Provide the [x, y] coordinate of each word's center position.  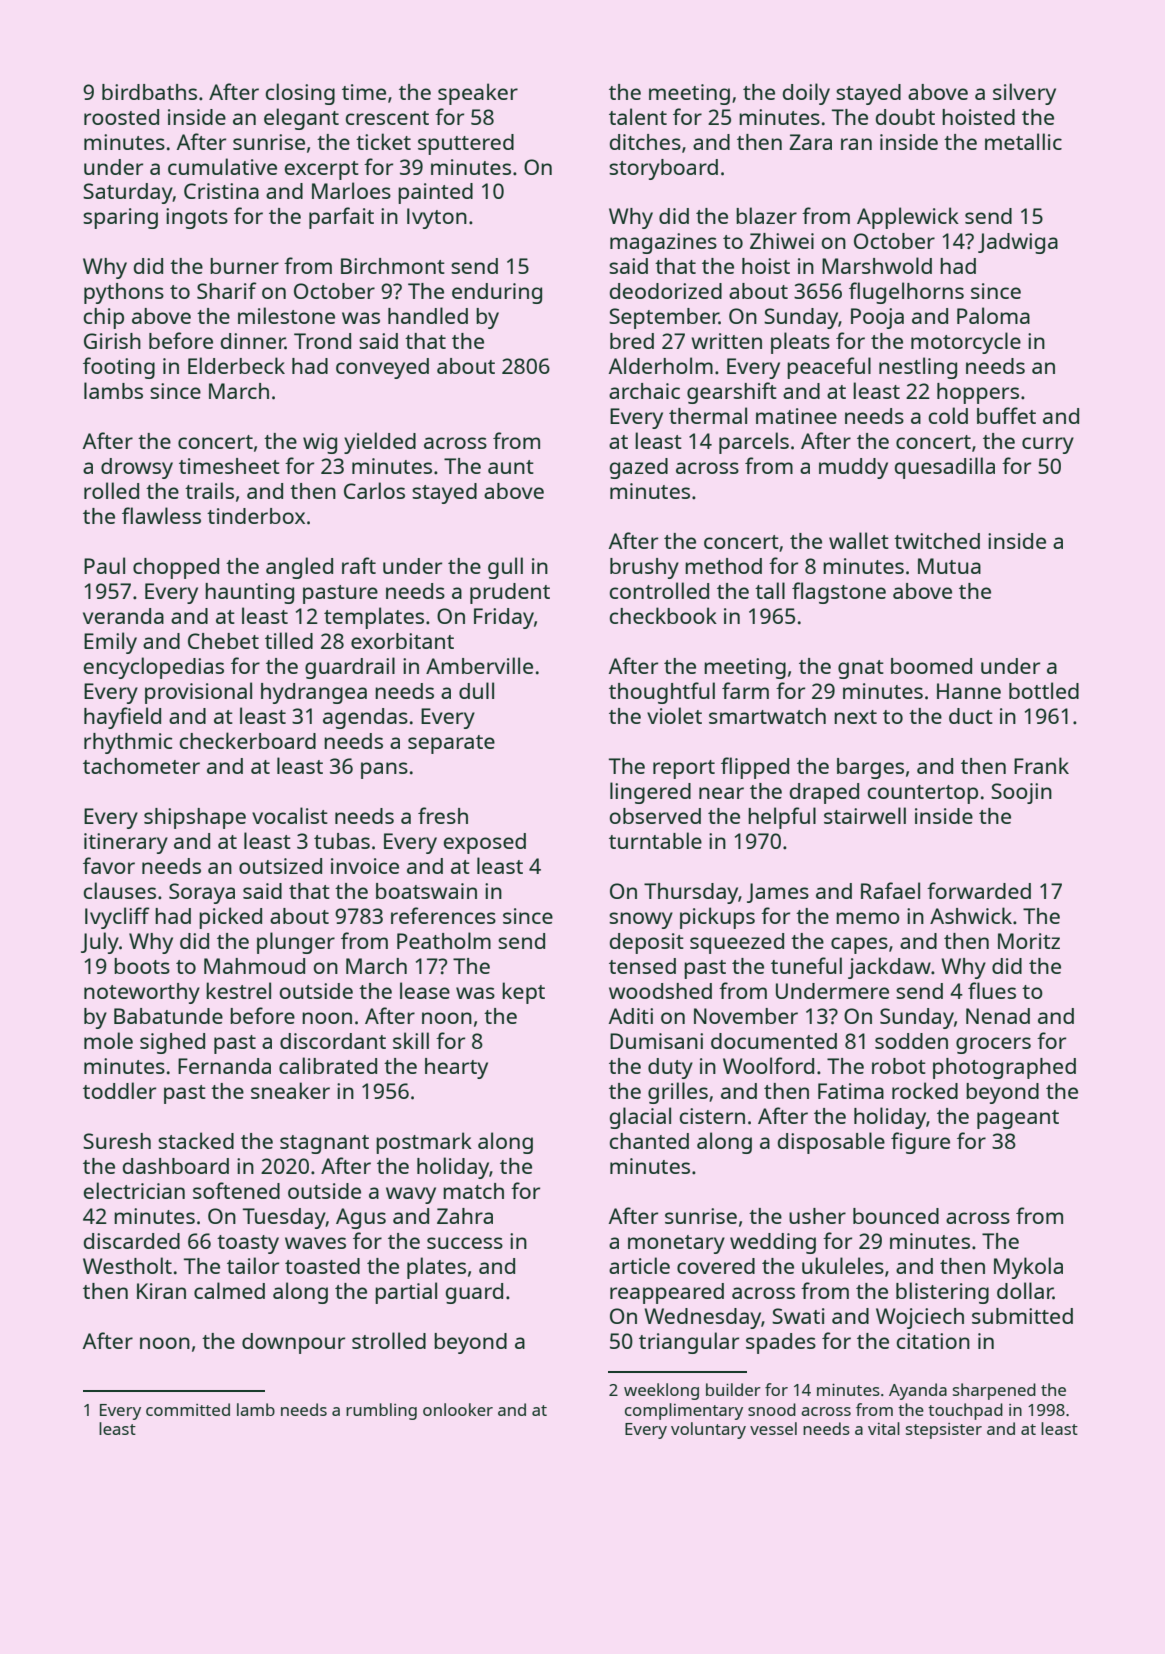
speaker [478, 94]
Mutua [949, 566]
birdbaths [149, 92]
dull [476, 690]
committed [188, 1409]
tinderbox [256, 516]
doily [806, 94]
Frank [1041, 765]
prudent [510, 593]
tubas [342, 841]
